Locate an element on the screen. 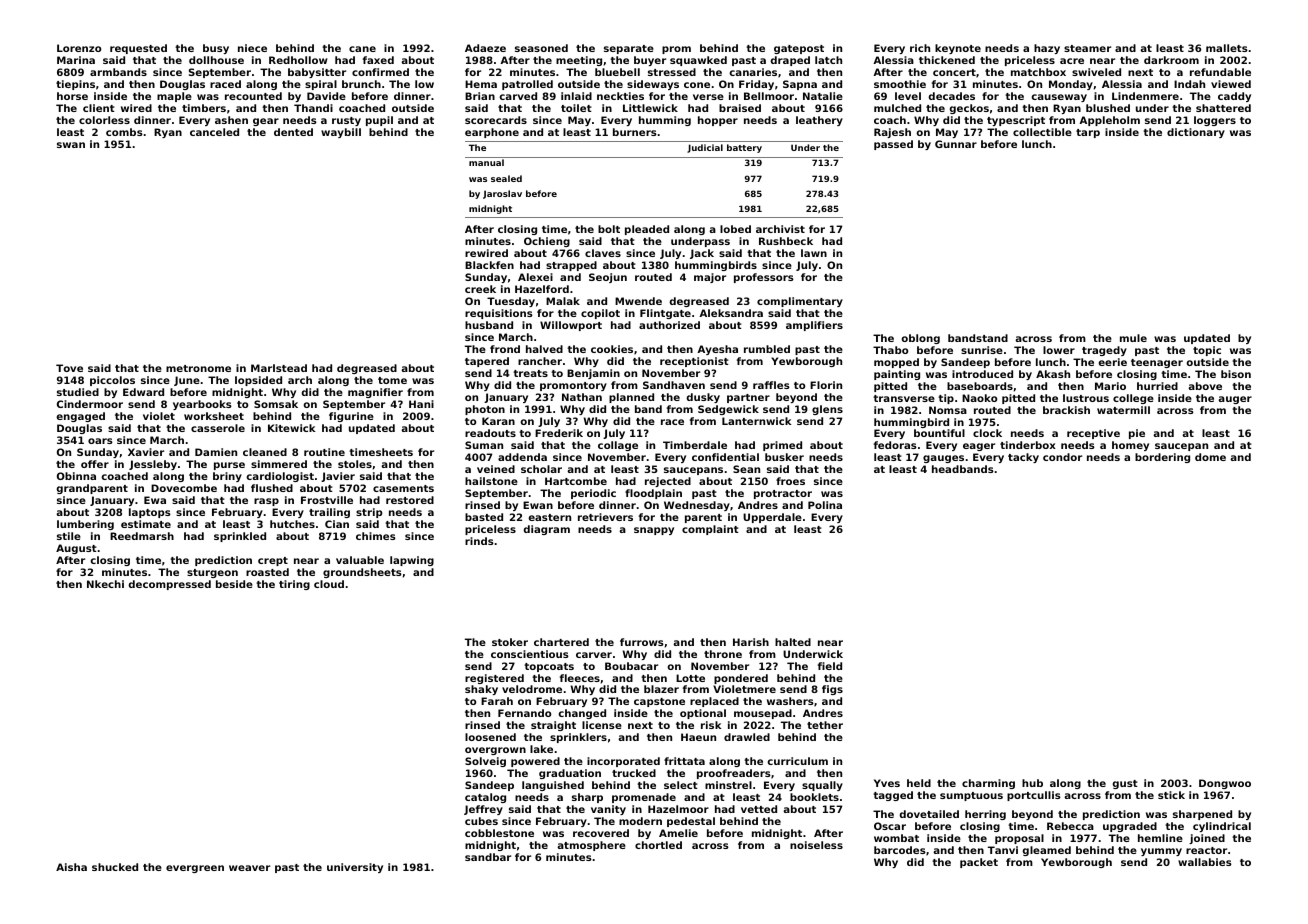 The image size is (1308, 924). seasoned is located at coordinates (541, 48).
